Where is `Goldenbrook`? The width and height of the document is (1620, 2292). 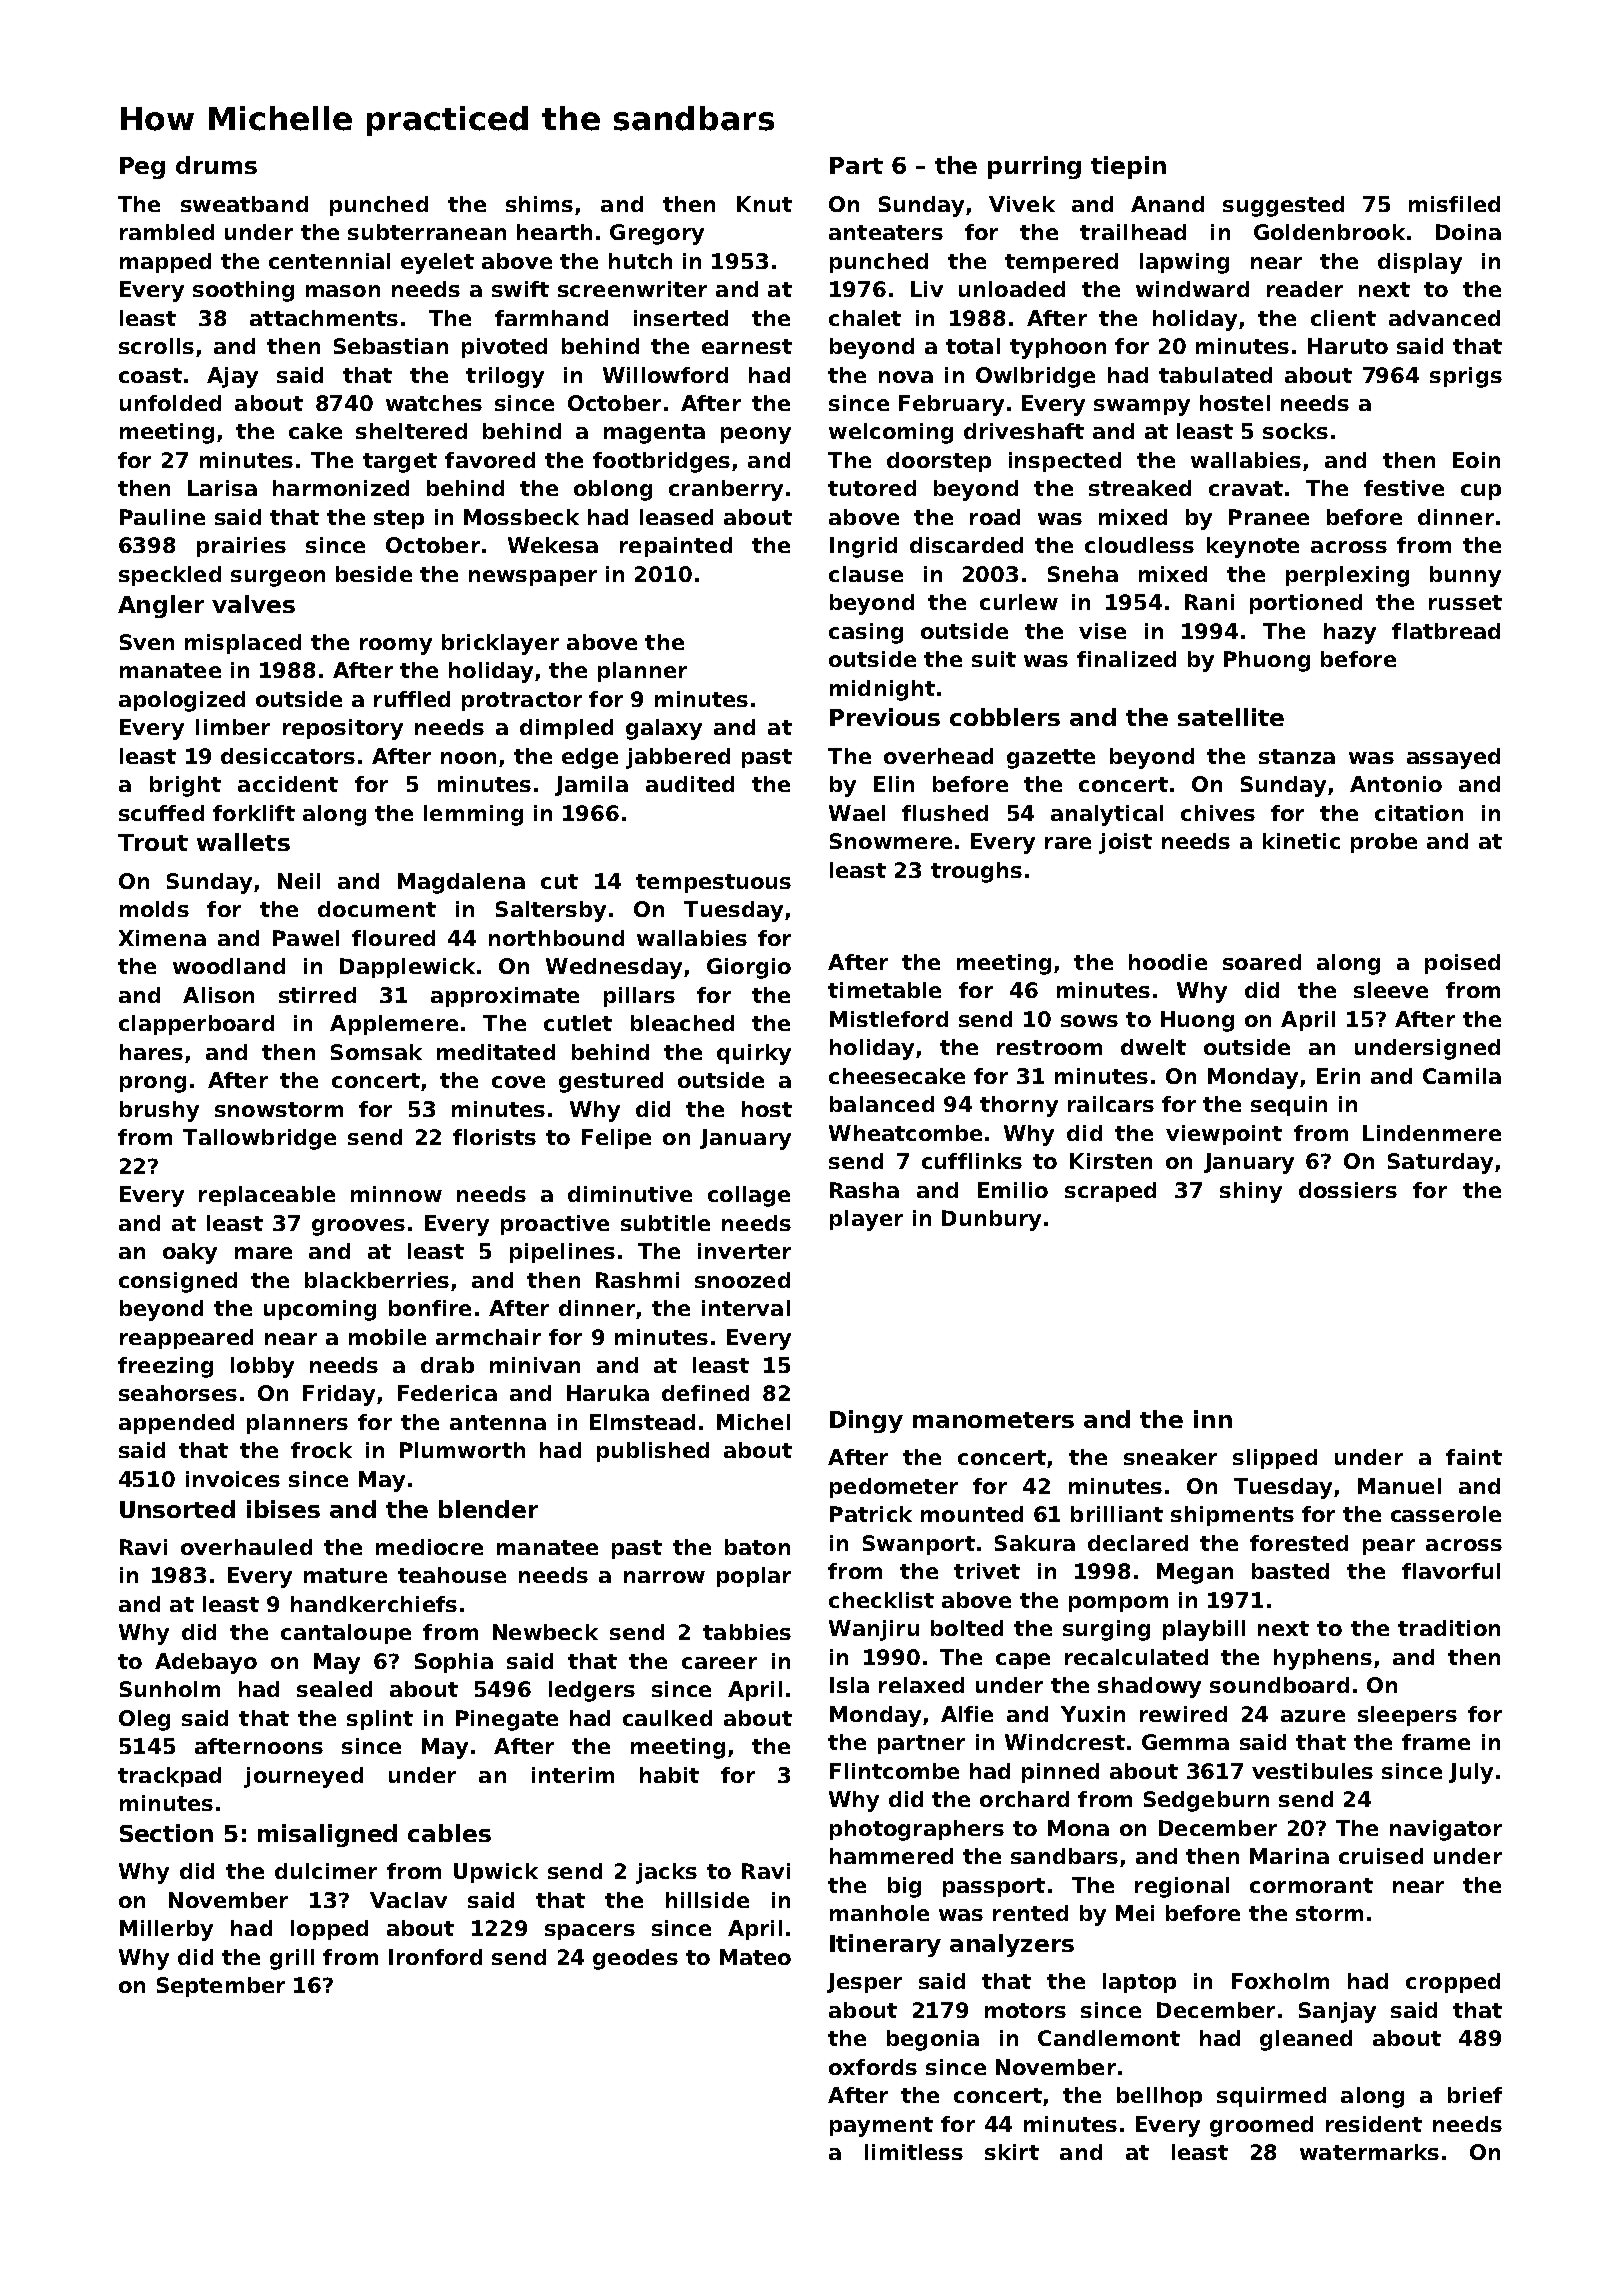
Goldenbrook is located at coordinates (1329, 232).
